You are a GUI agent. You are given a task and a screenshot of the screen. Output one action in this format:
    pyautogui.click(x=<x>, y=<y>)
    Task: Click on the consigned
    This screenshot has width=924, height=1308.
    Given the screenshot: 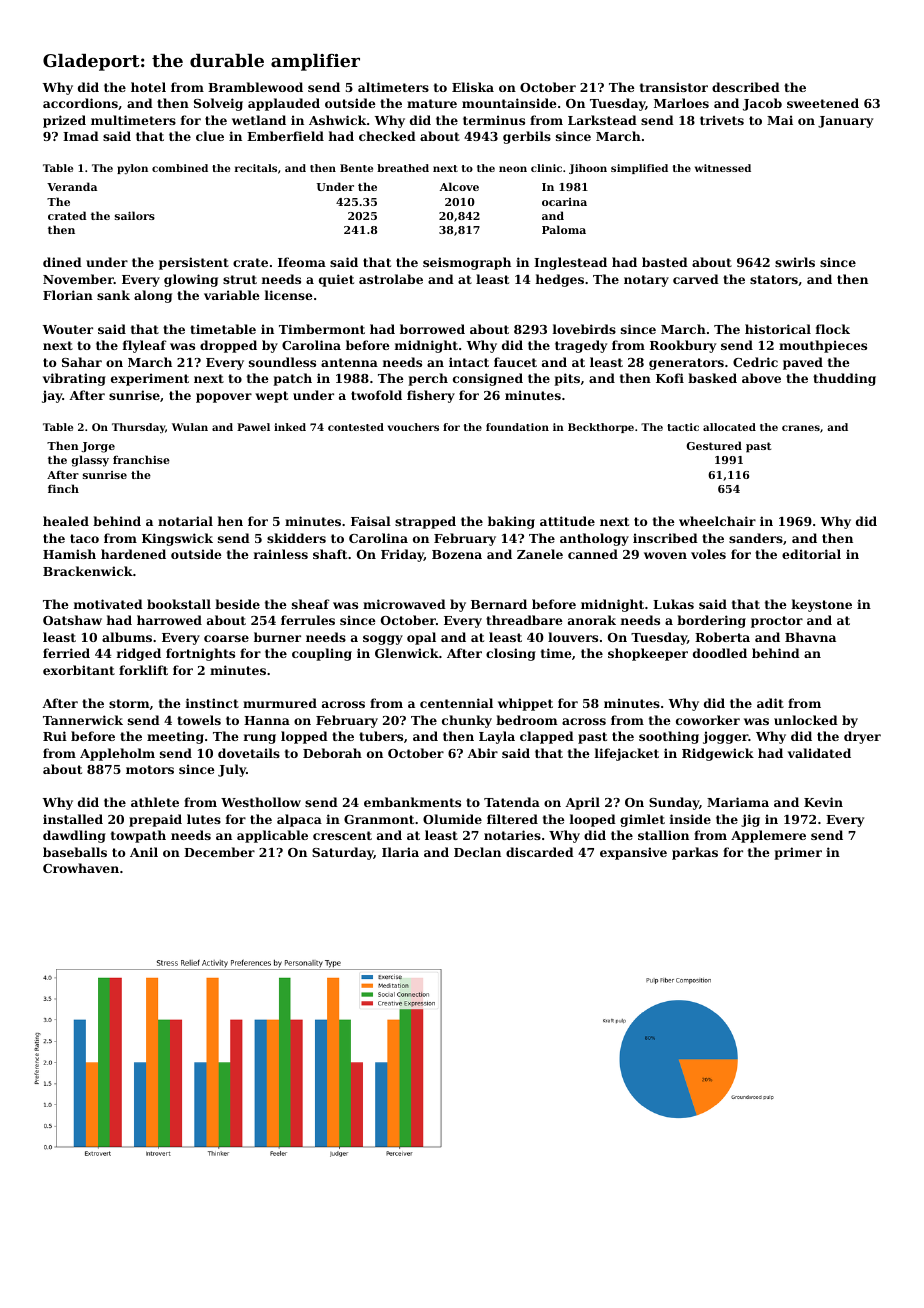 What is the action you would take?
    pyautogui.click(x=488, y=379)
